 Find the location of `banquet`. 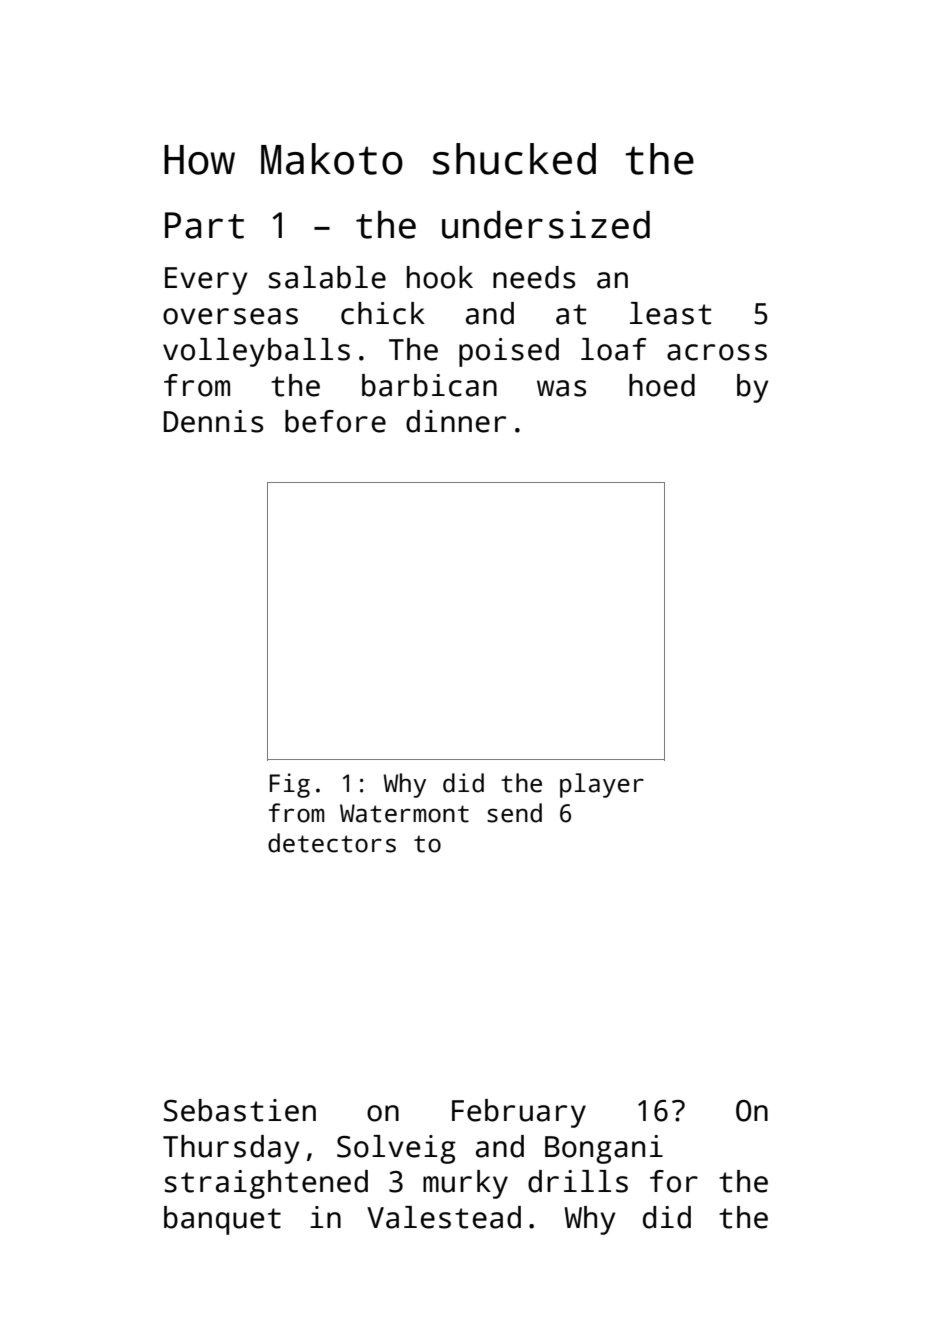

banquet is located at coordinates (222, 1220).
